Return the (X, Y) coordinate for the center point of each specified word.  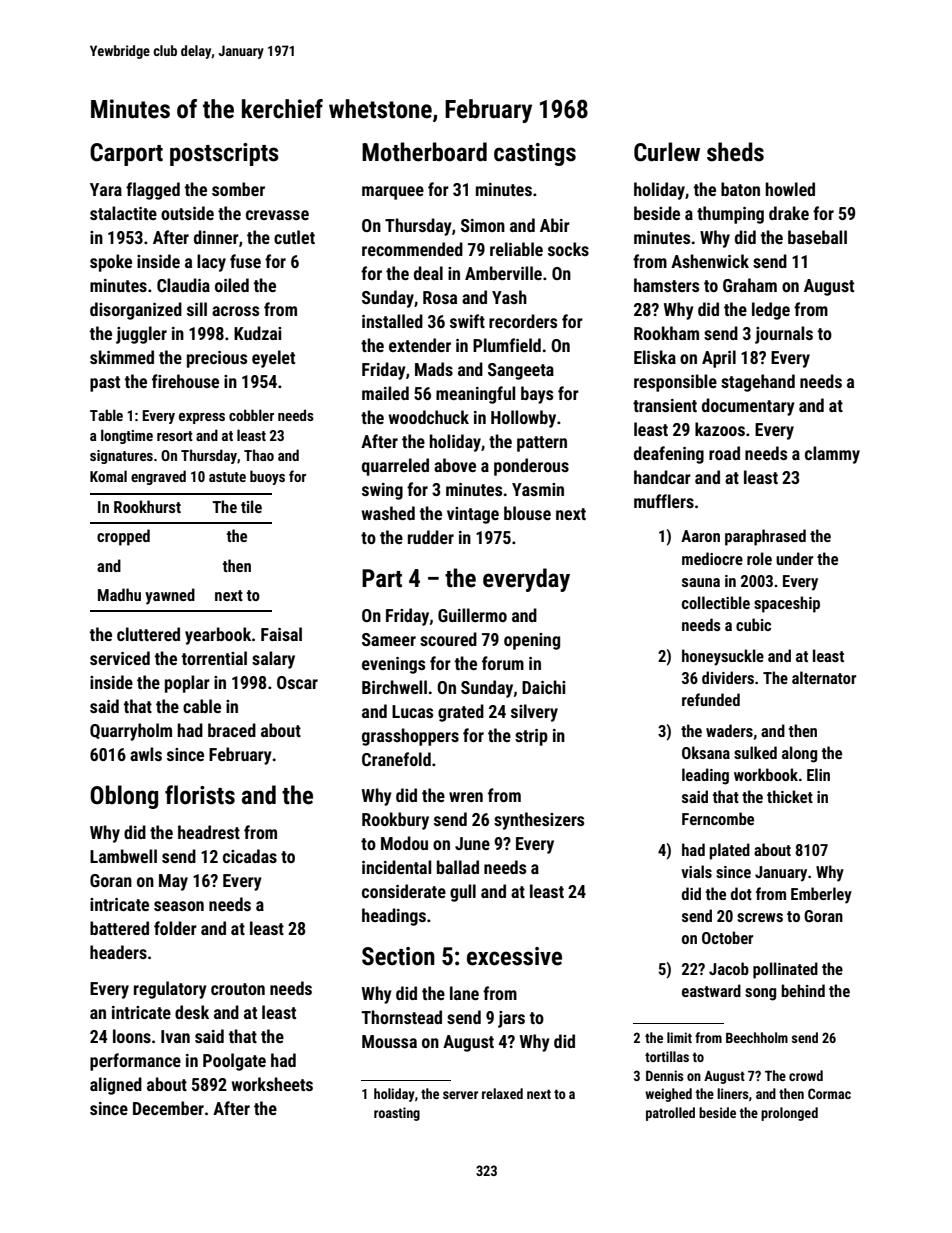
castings (535, 154)
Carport (126, 154)
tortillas (667, 1056)
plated (729, 851)
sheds (735, 152)
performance (135, 1062)
